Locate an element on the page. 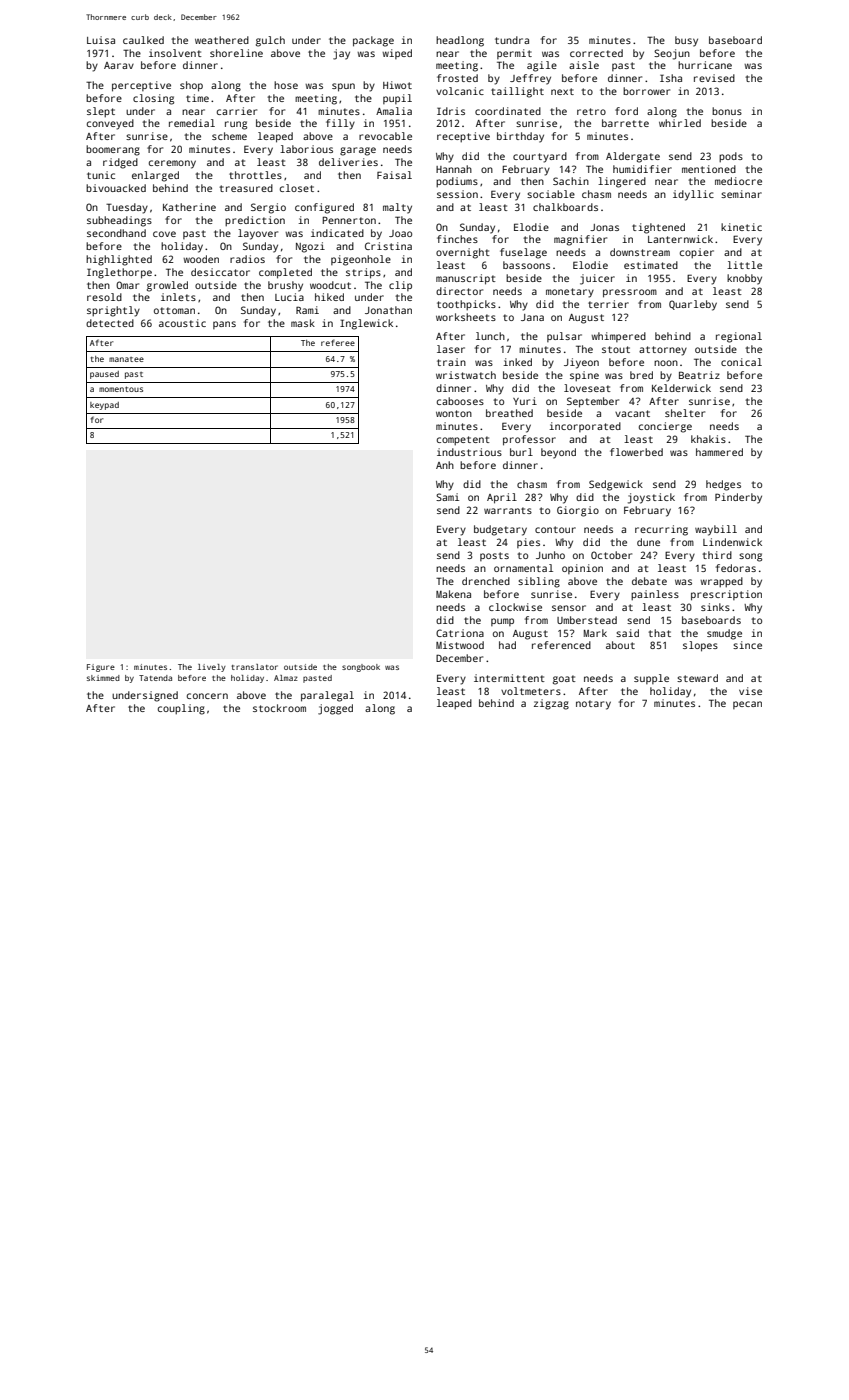 The width and height of the document is (849, 1400). lively is located at coordinates (212, 668).
